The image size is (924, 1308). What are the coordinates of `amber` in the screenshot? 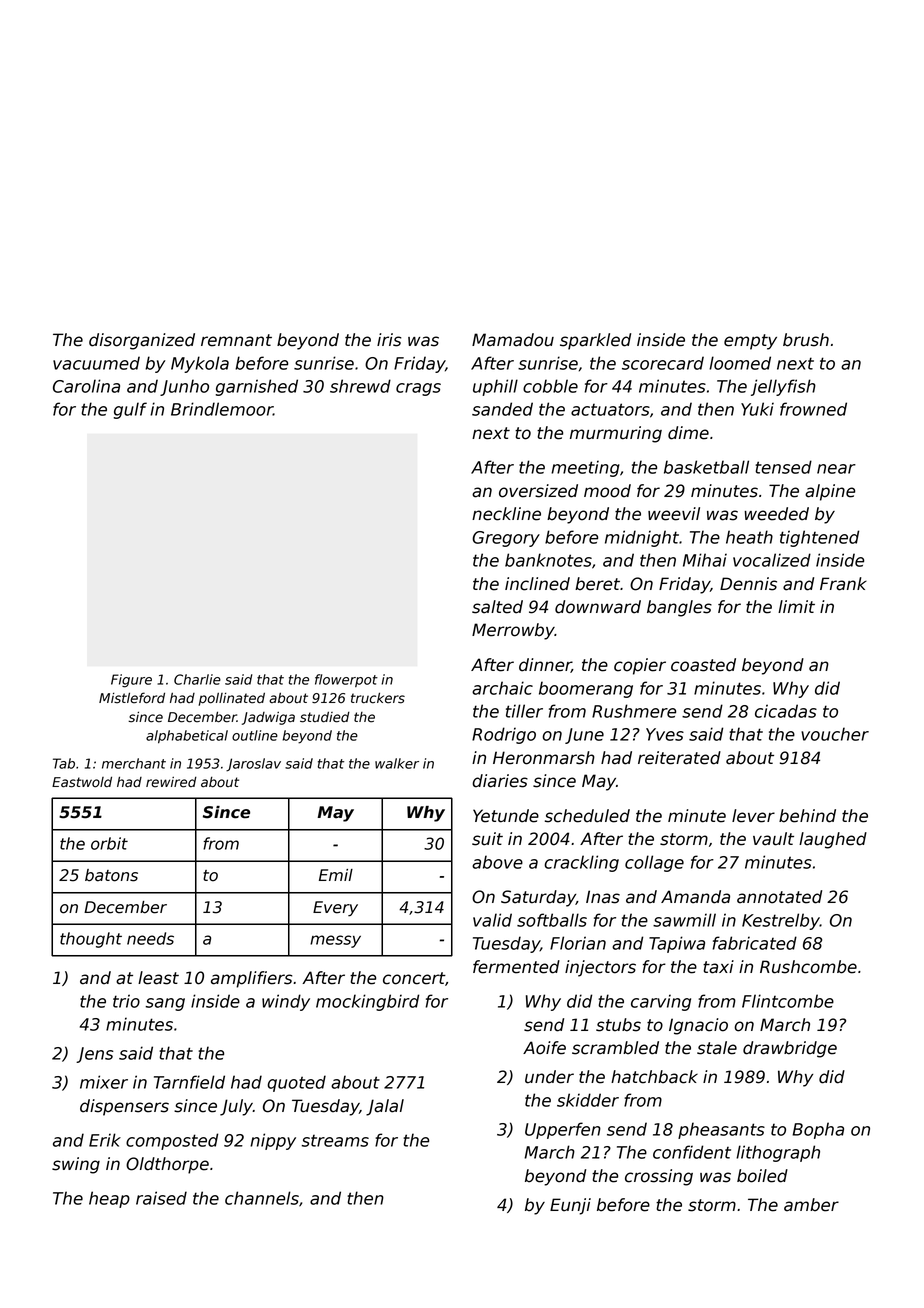 It's located at (811, 1205).
